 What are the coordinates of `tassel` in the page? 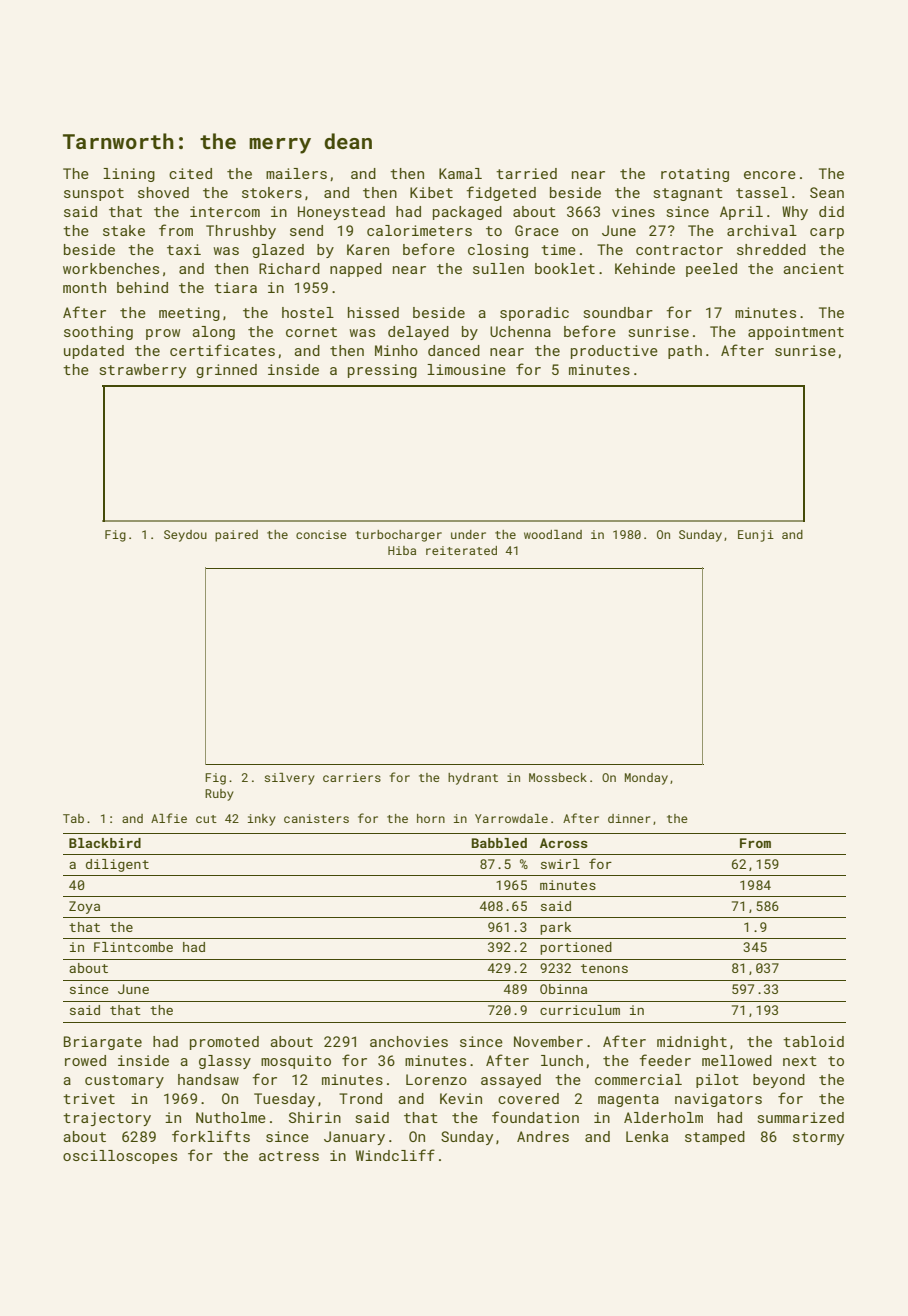 It's located at (762, 192).
